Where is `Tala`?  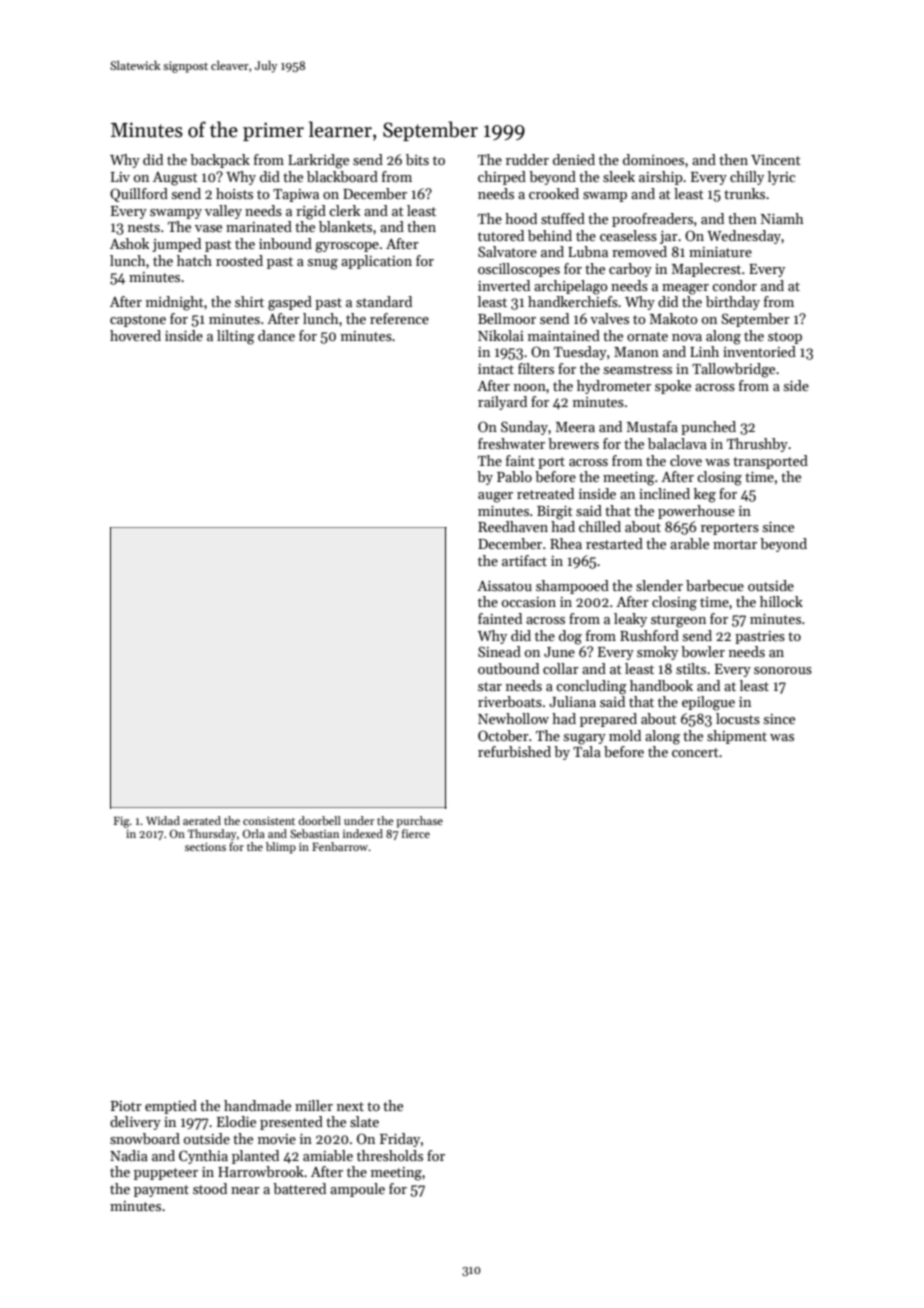
Tala is located at coordinates (587, 751).
